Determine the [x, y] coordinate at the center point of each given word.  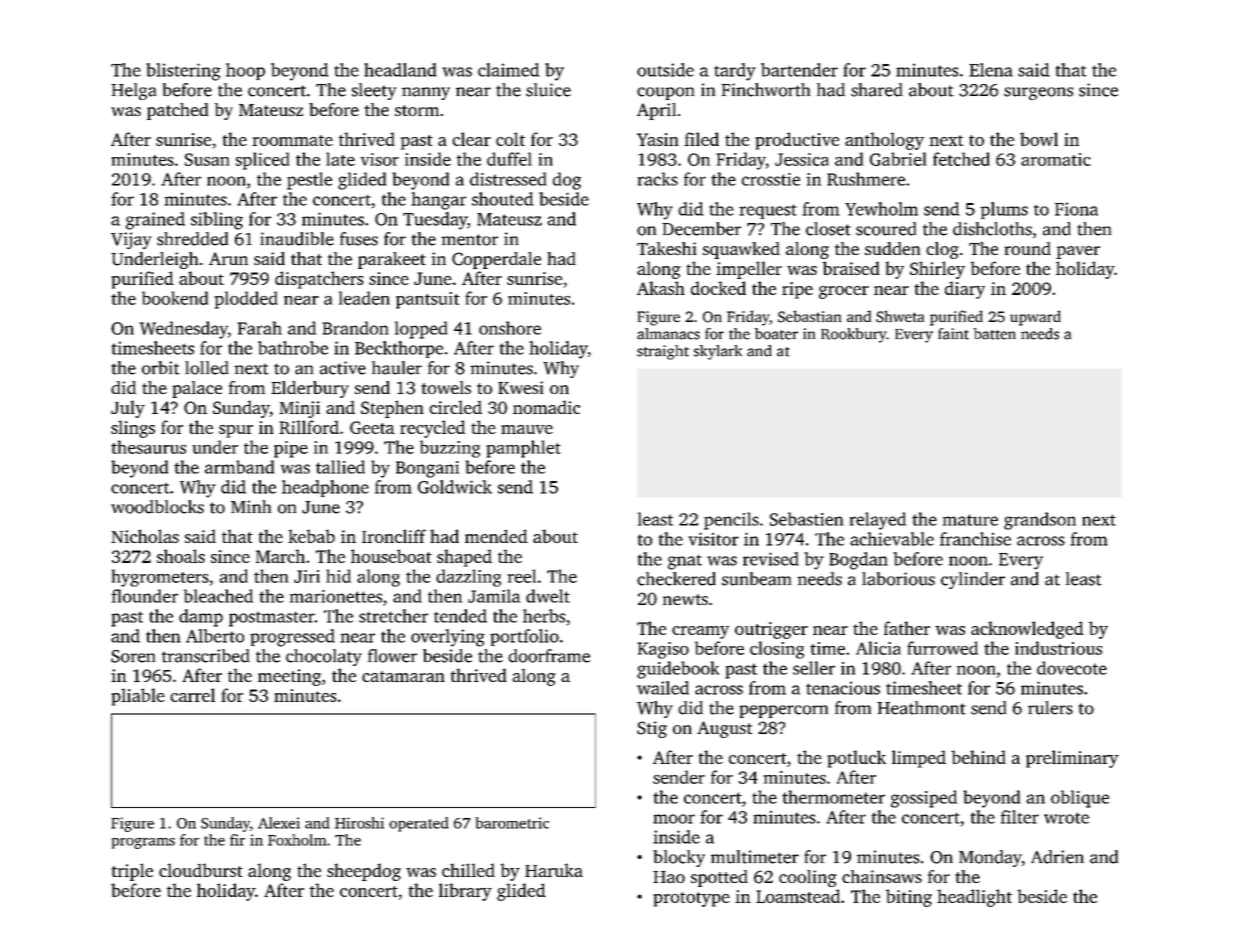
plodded [246, 300]
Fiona [1076, 209]
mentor [469, 240]
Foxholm [297, 840]
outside [665, 70]
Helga [133, 91]
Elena [991, 70]
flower [392, 656]
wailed [663, 688]
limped [919, 759]
